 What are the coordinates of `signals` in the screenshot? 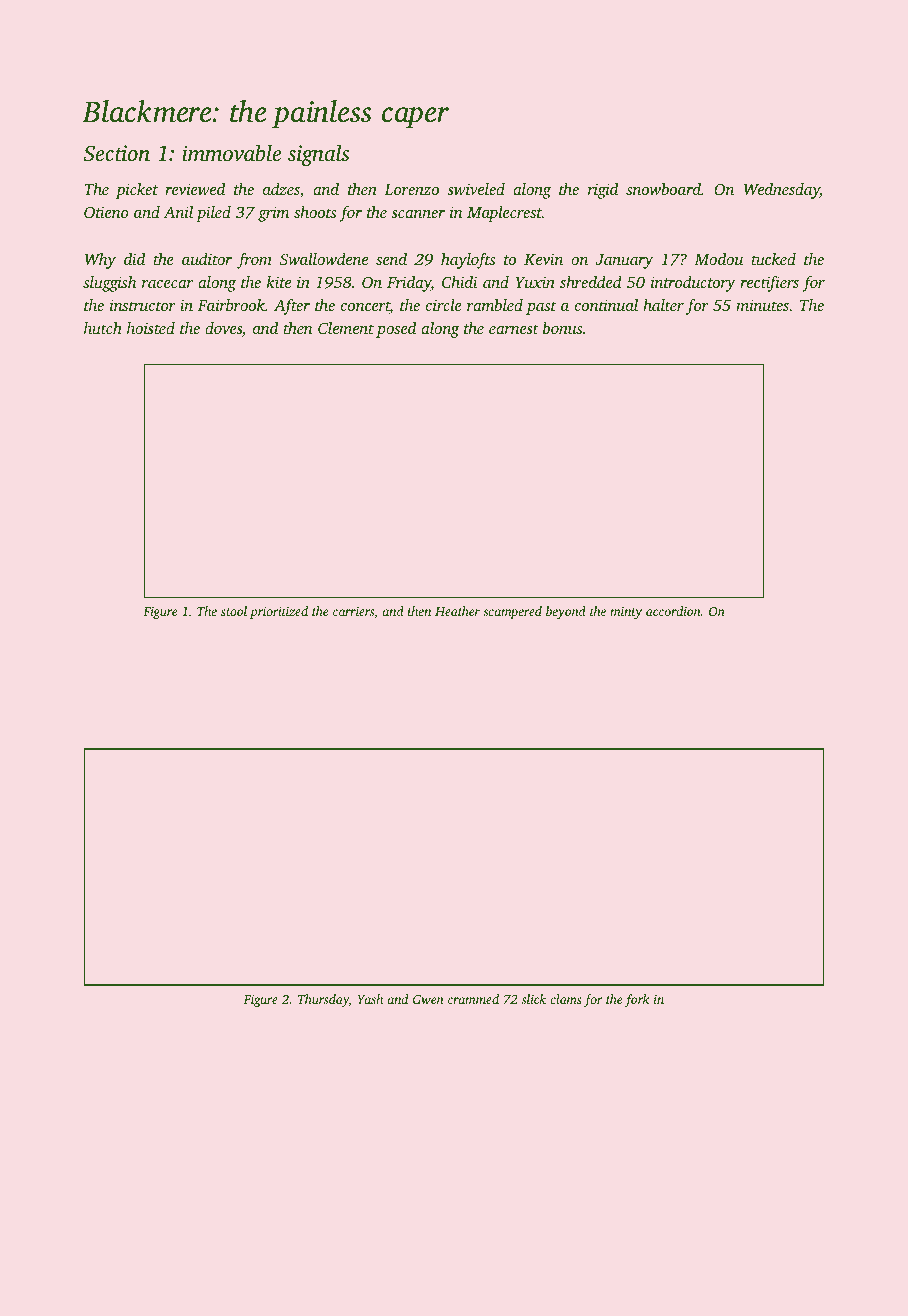 It's located at (318, 155).
